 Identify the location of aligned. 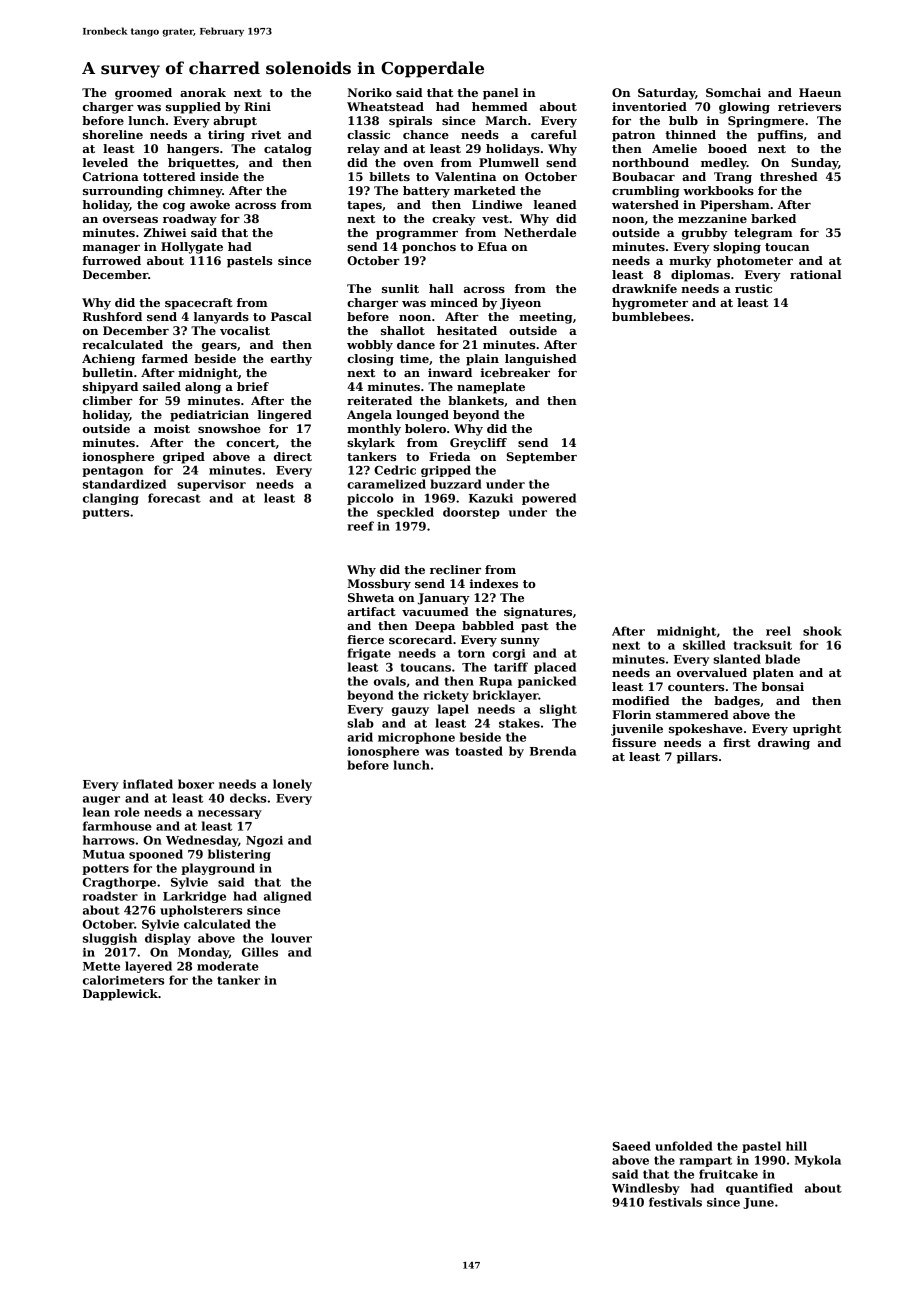
(288, 897).
